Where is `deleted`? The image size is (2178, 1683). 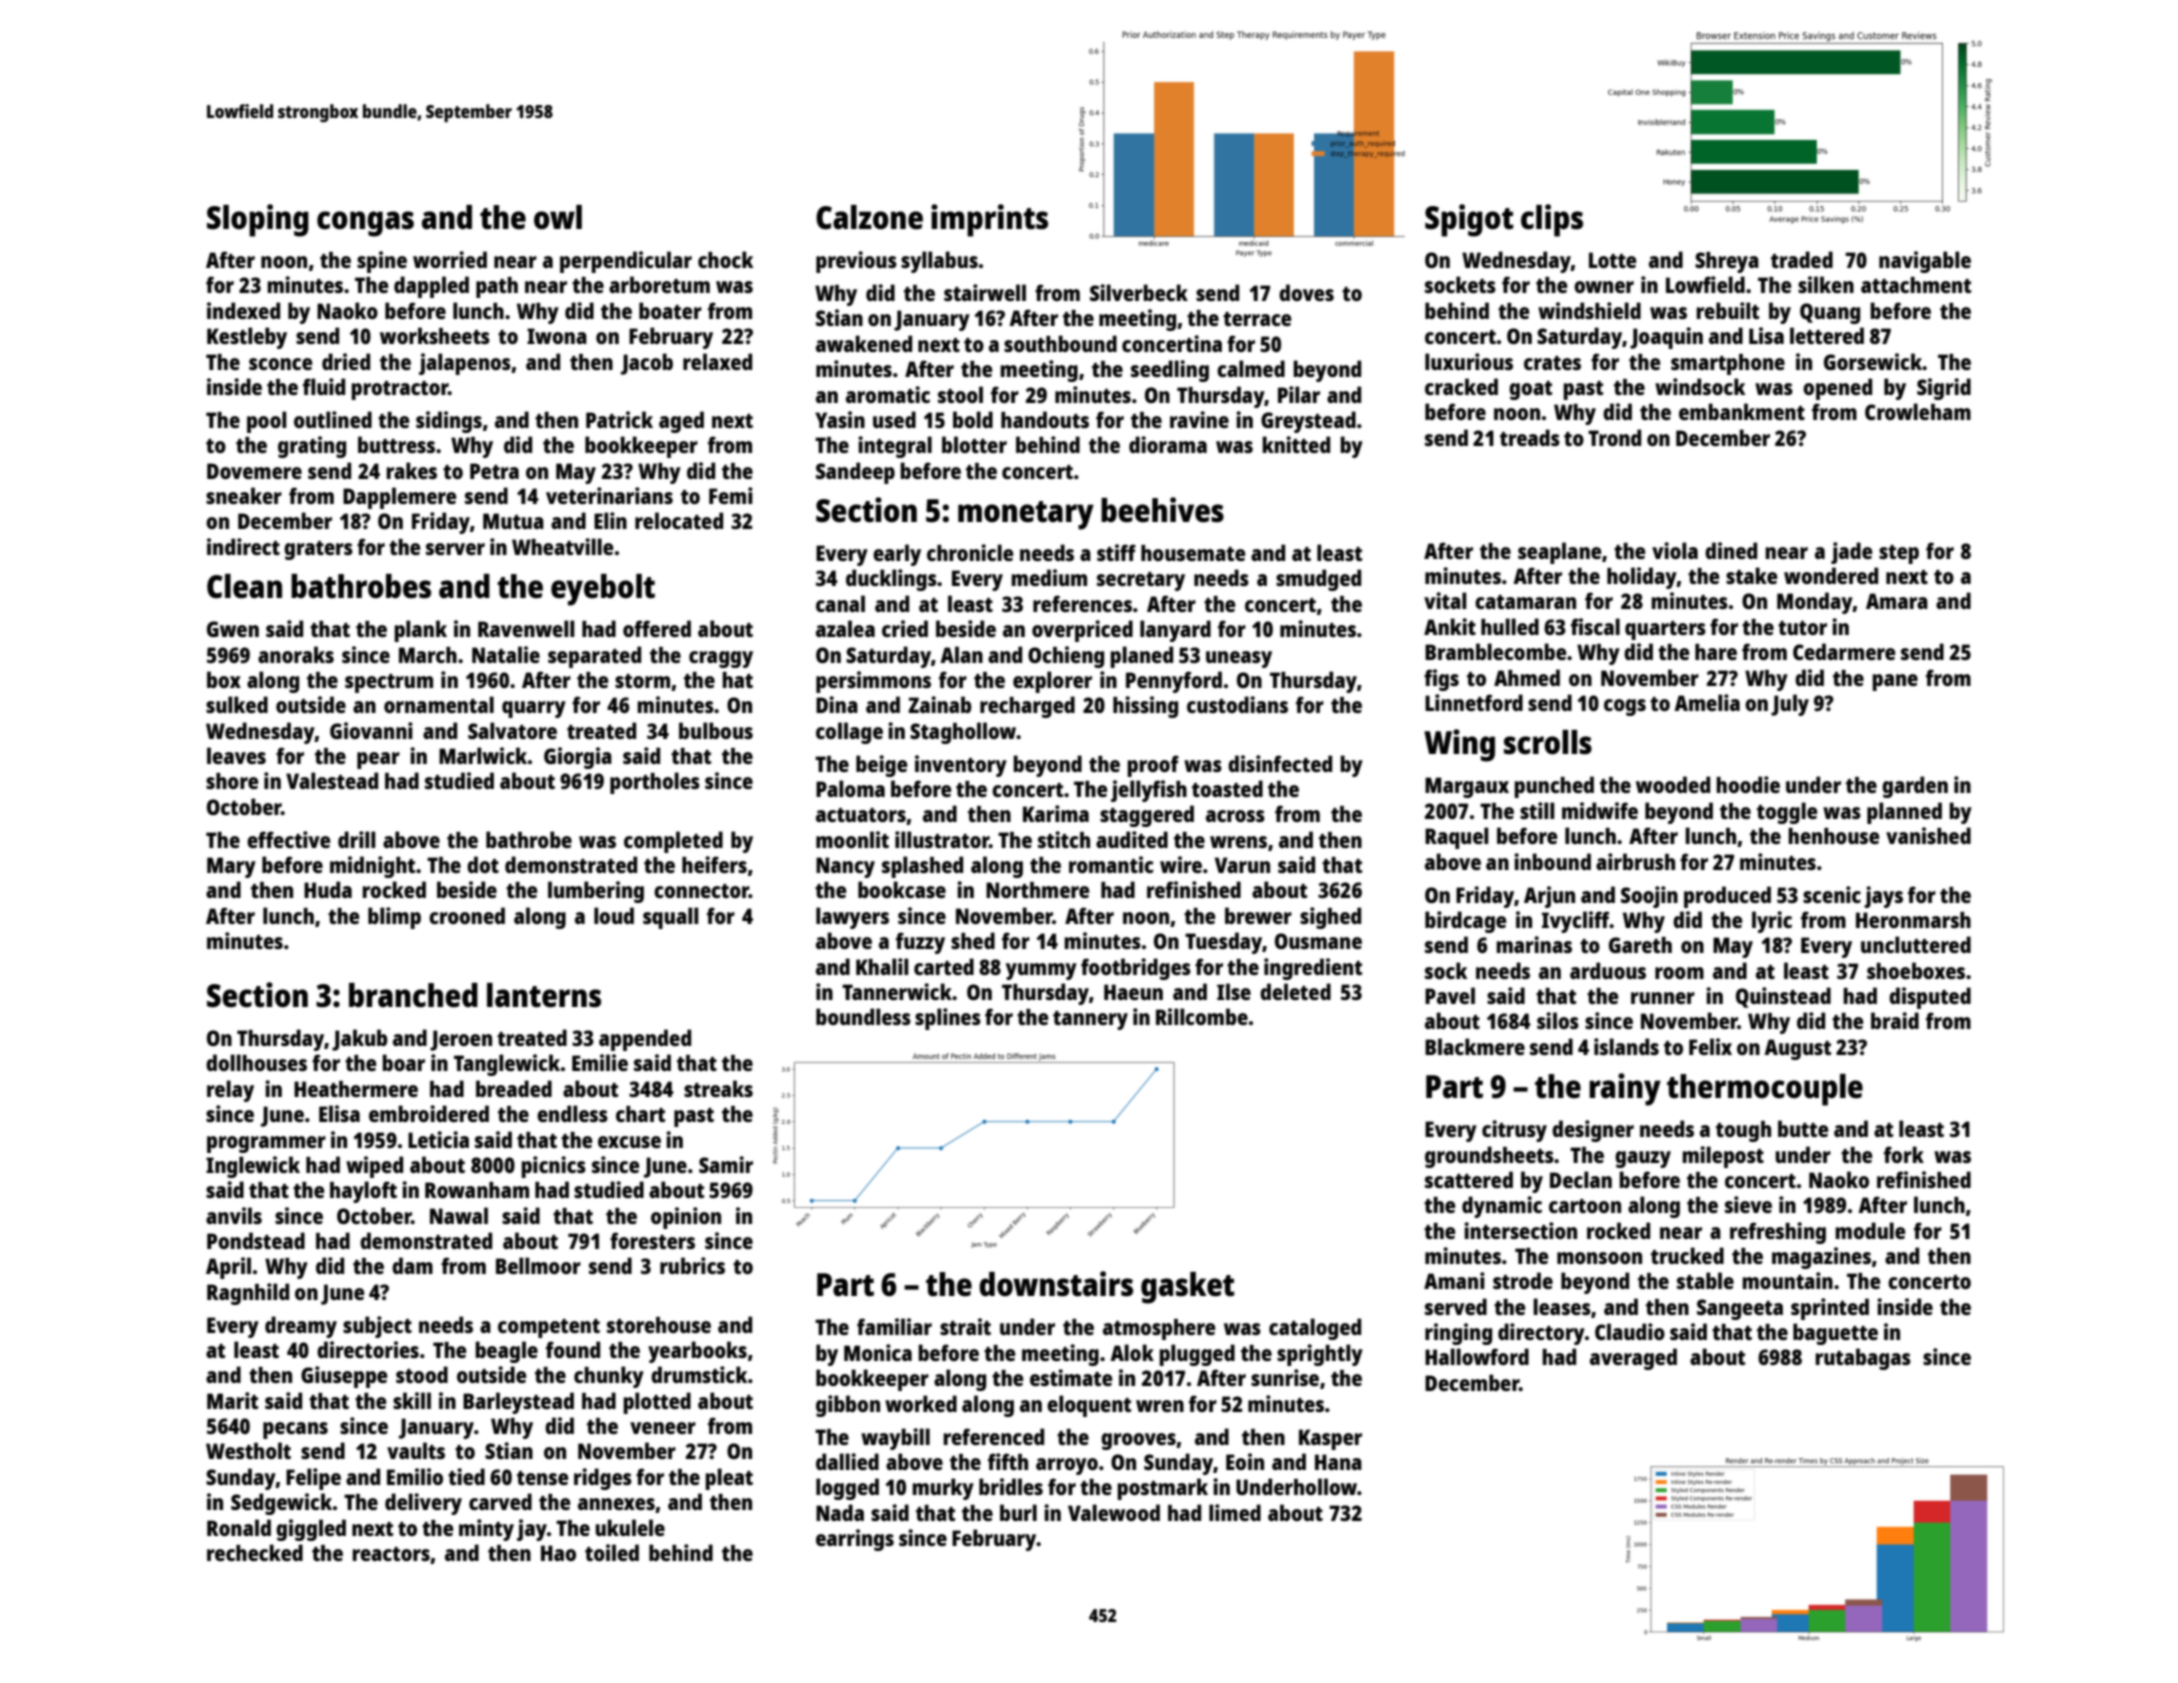 deleted is located at coordinates (1295, 991).
